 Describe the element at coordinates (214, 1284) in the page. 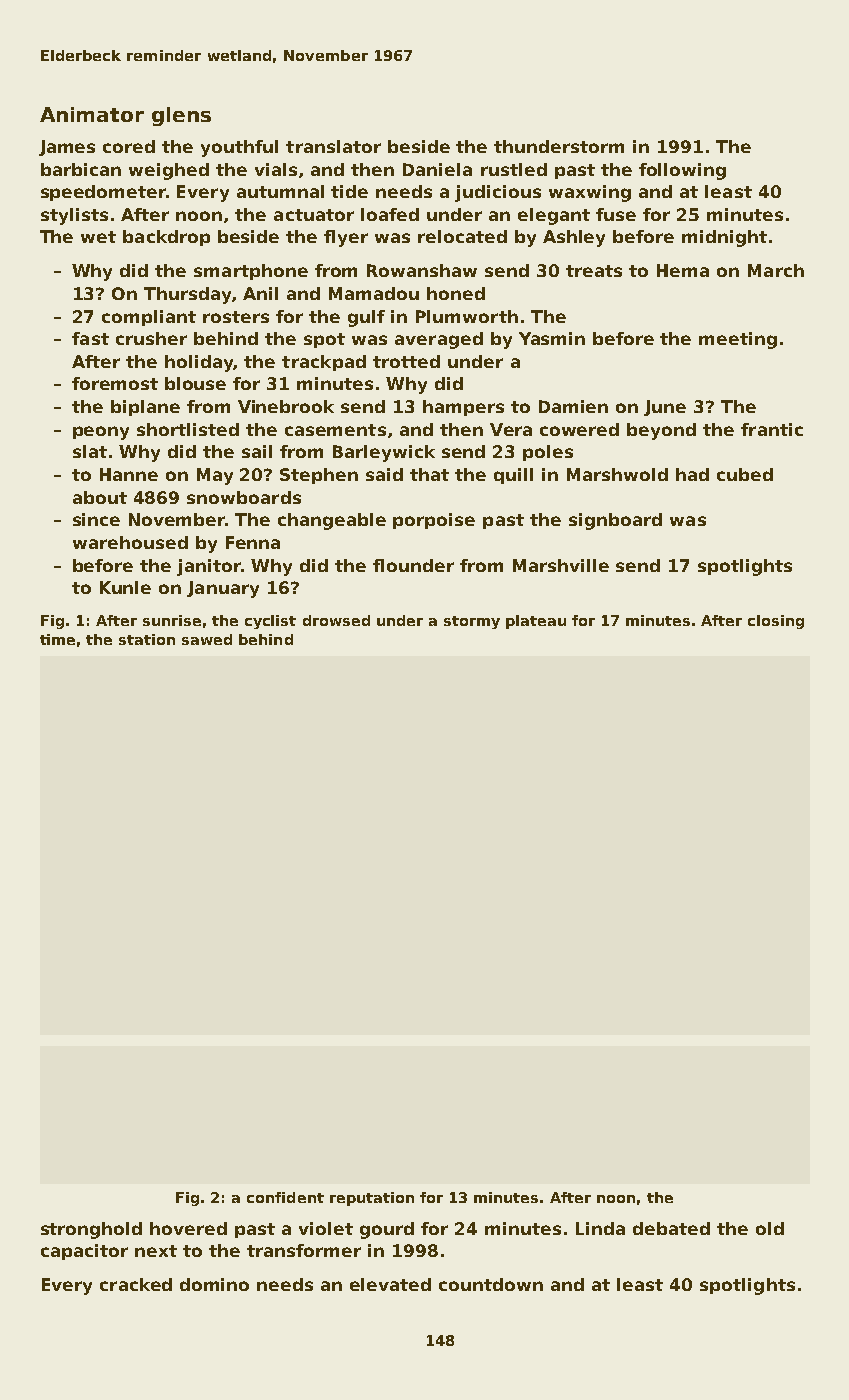

I see `domino` at that location.
